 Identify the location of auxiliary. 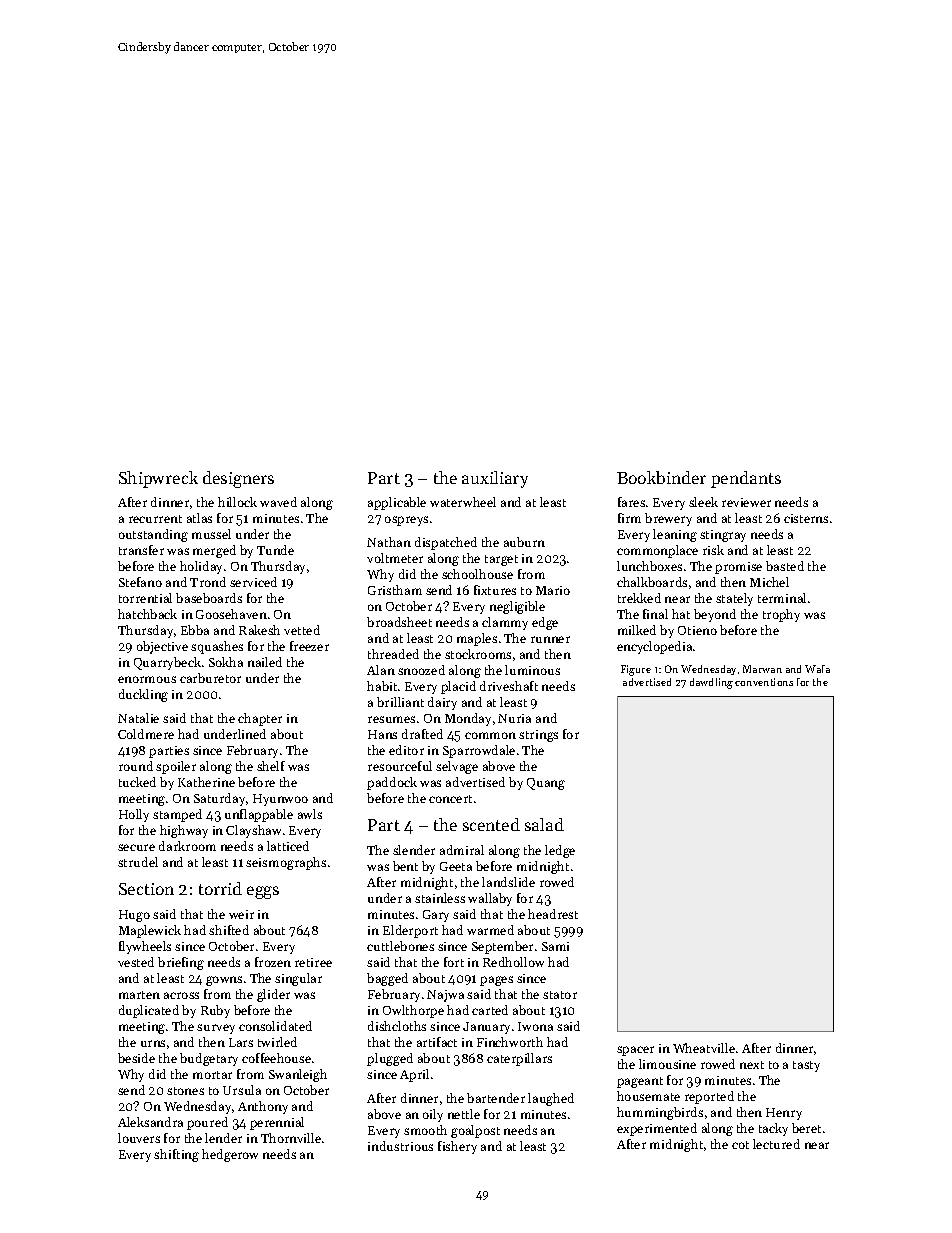
(495, 479).
